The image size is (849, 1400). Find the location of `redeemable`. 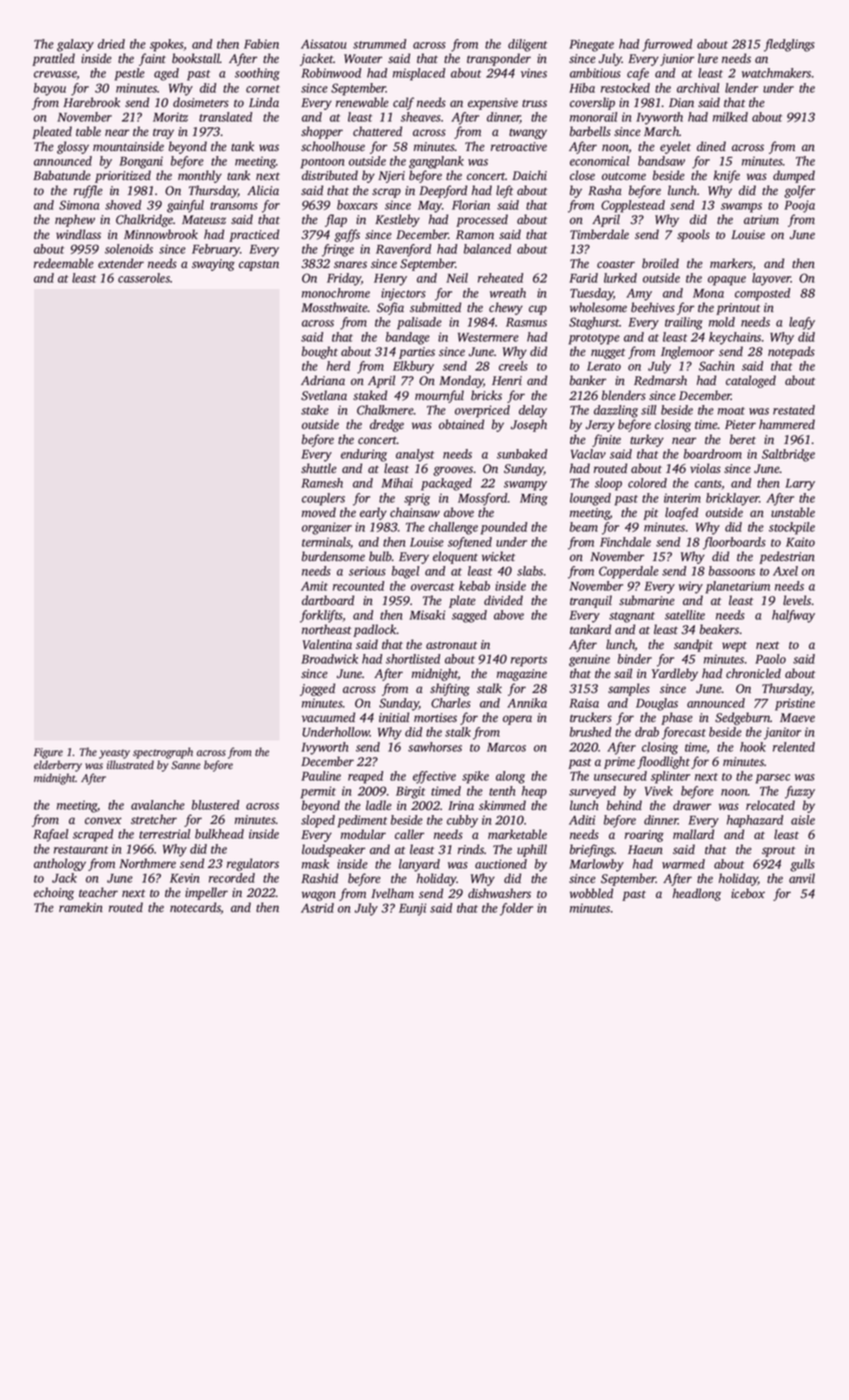

redeemable is located at coordinates (64, 263).
